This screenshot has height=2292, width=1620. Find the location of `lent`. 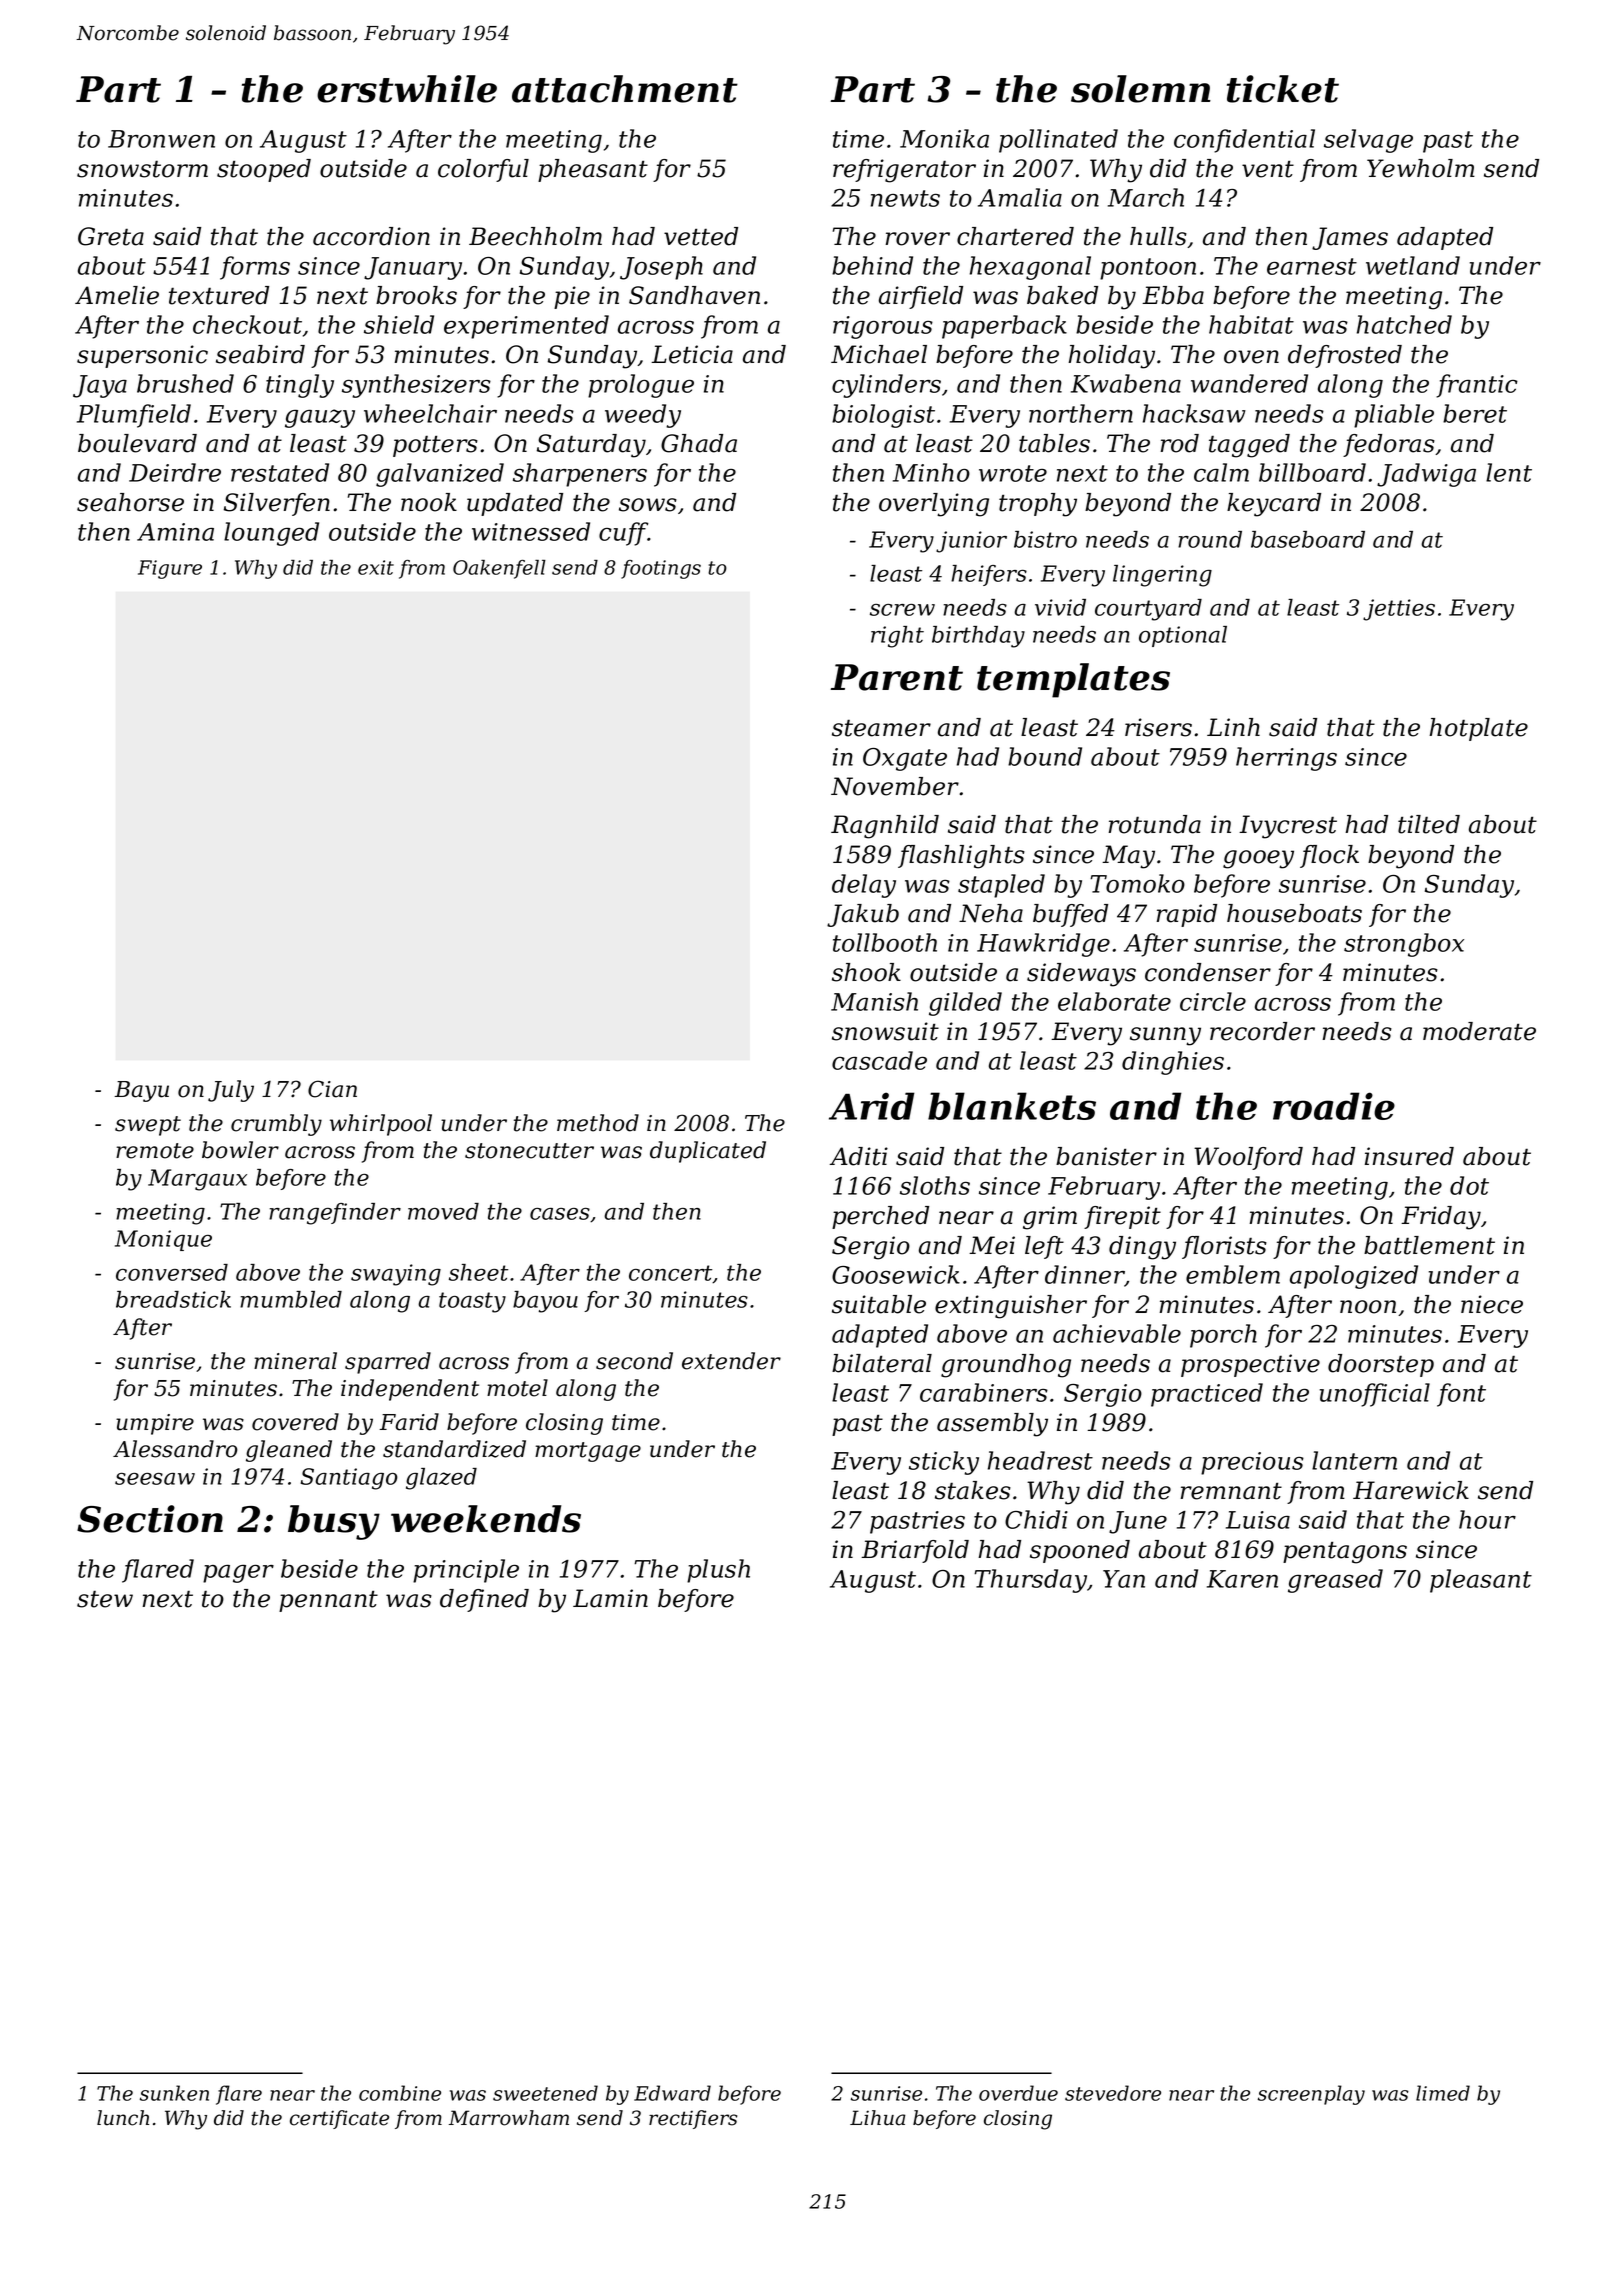

lent is located at coordinates (1509, 472).
